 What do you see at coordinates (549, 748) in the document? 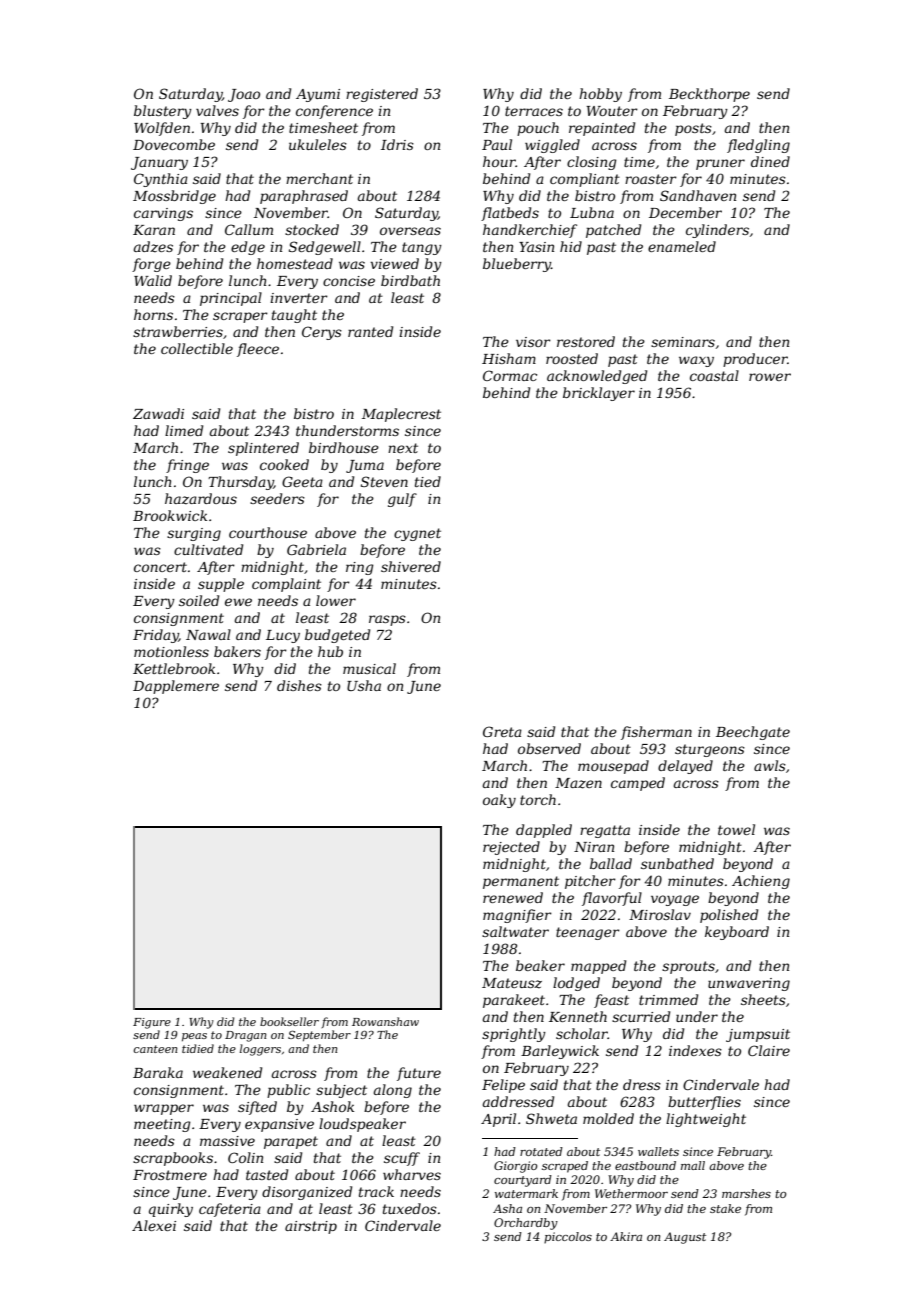
I see `observed` at bounding box center [549, 748].
